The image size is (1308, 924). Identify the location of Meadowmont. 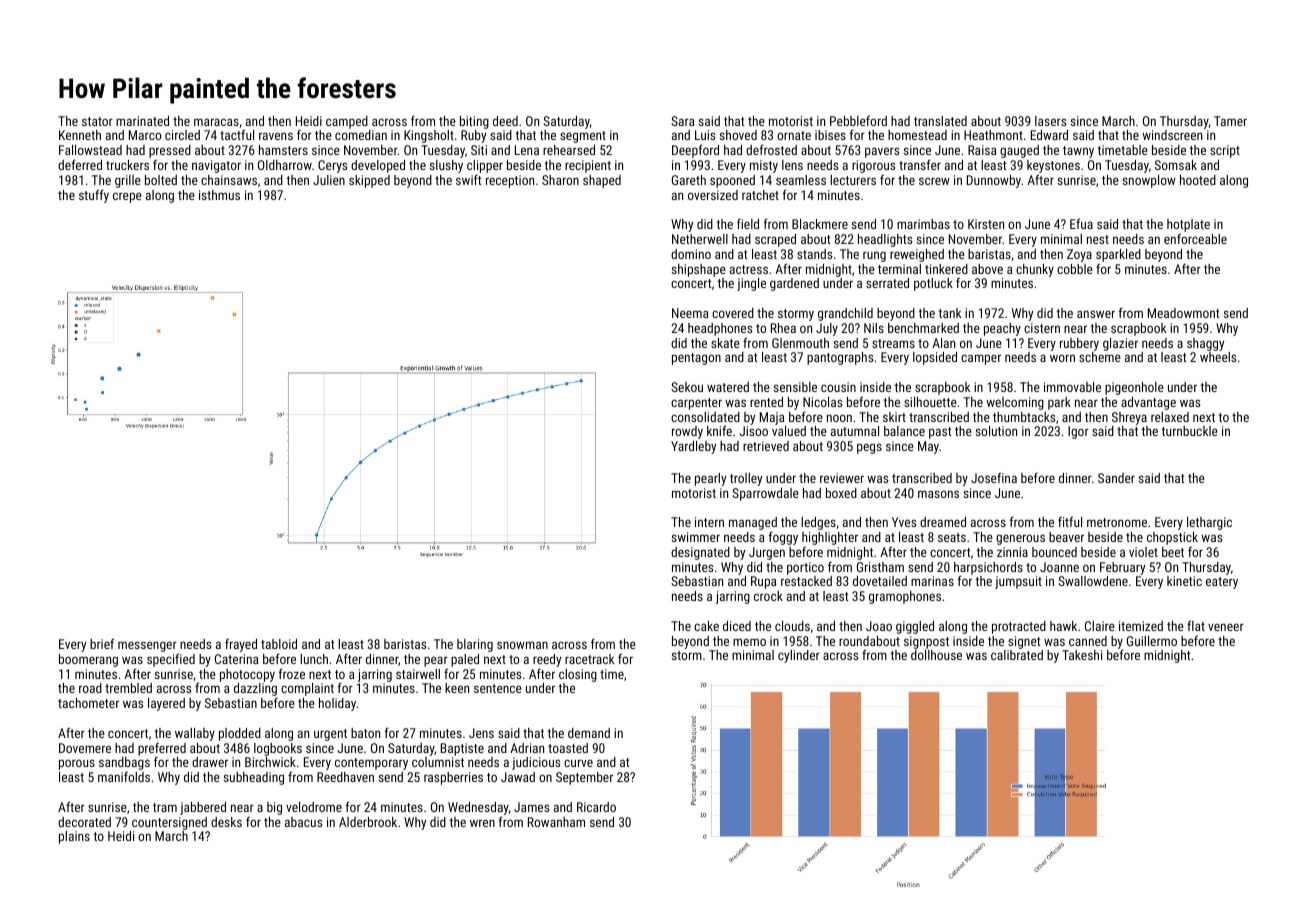
(1183, 313).
